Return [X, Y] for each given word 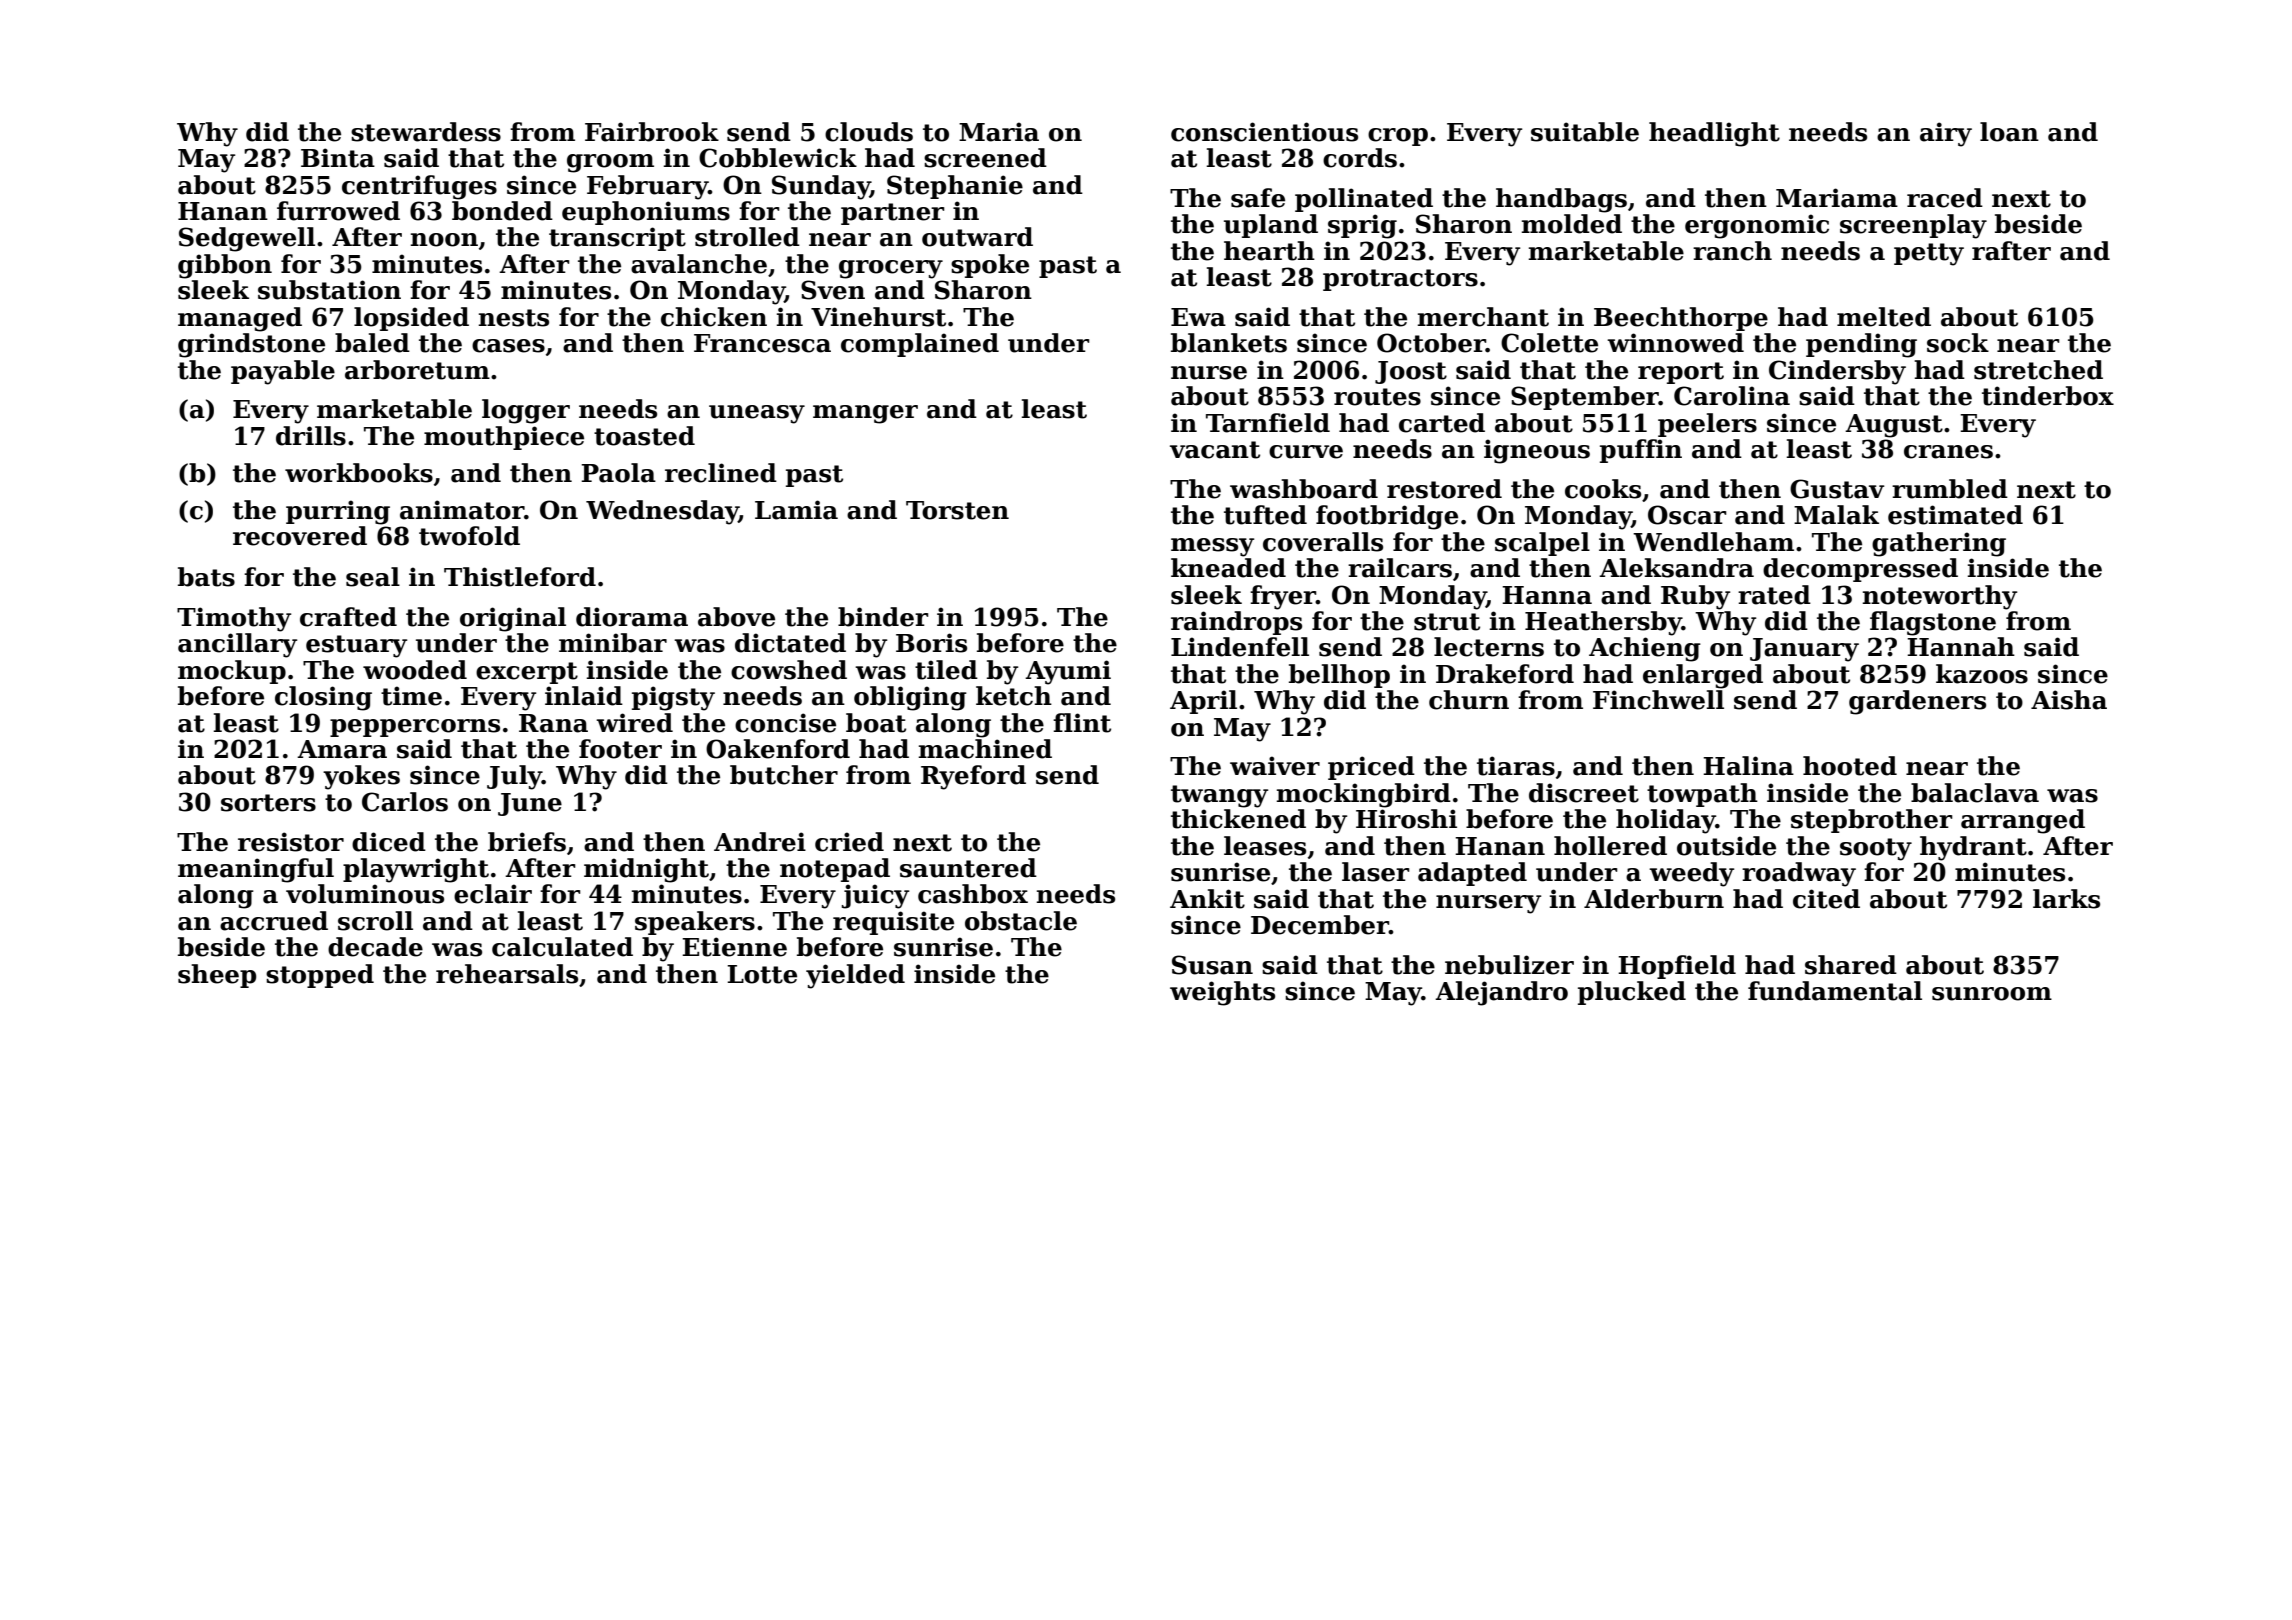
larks [2066, 899]
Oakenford [778, 749]
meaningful [256, 870]
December [1320, 925]
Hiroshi [1406, 819]
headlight [1714, 134]
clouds [869, 132]
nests [513, 318]
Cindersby [1837, 372]
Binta [338, 158]
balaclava [1975, 793]
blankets [1229, 343]
